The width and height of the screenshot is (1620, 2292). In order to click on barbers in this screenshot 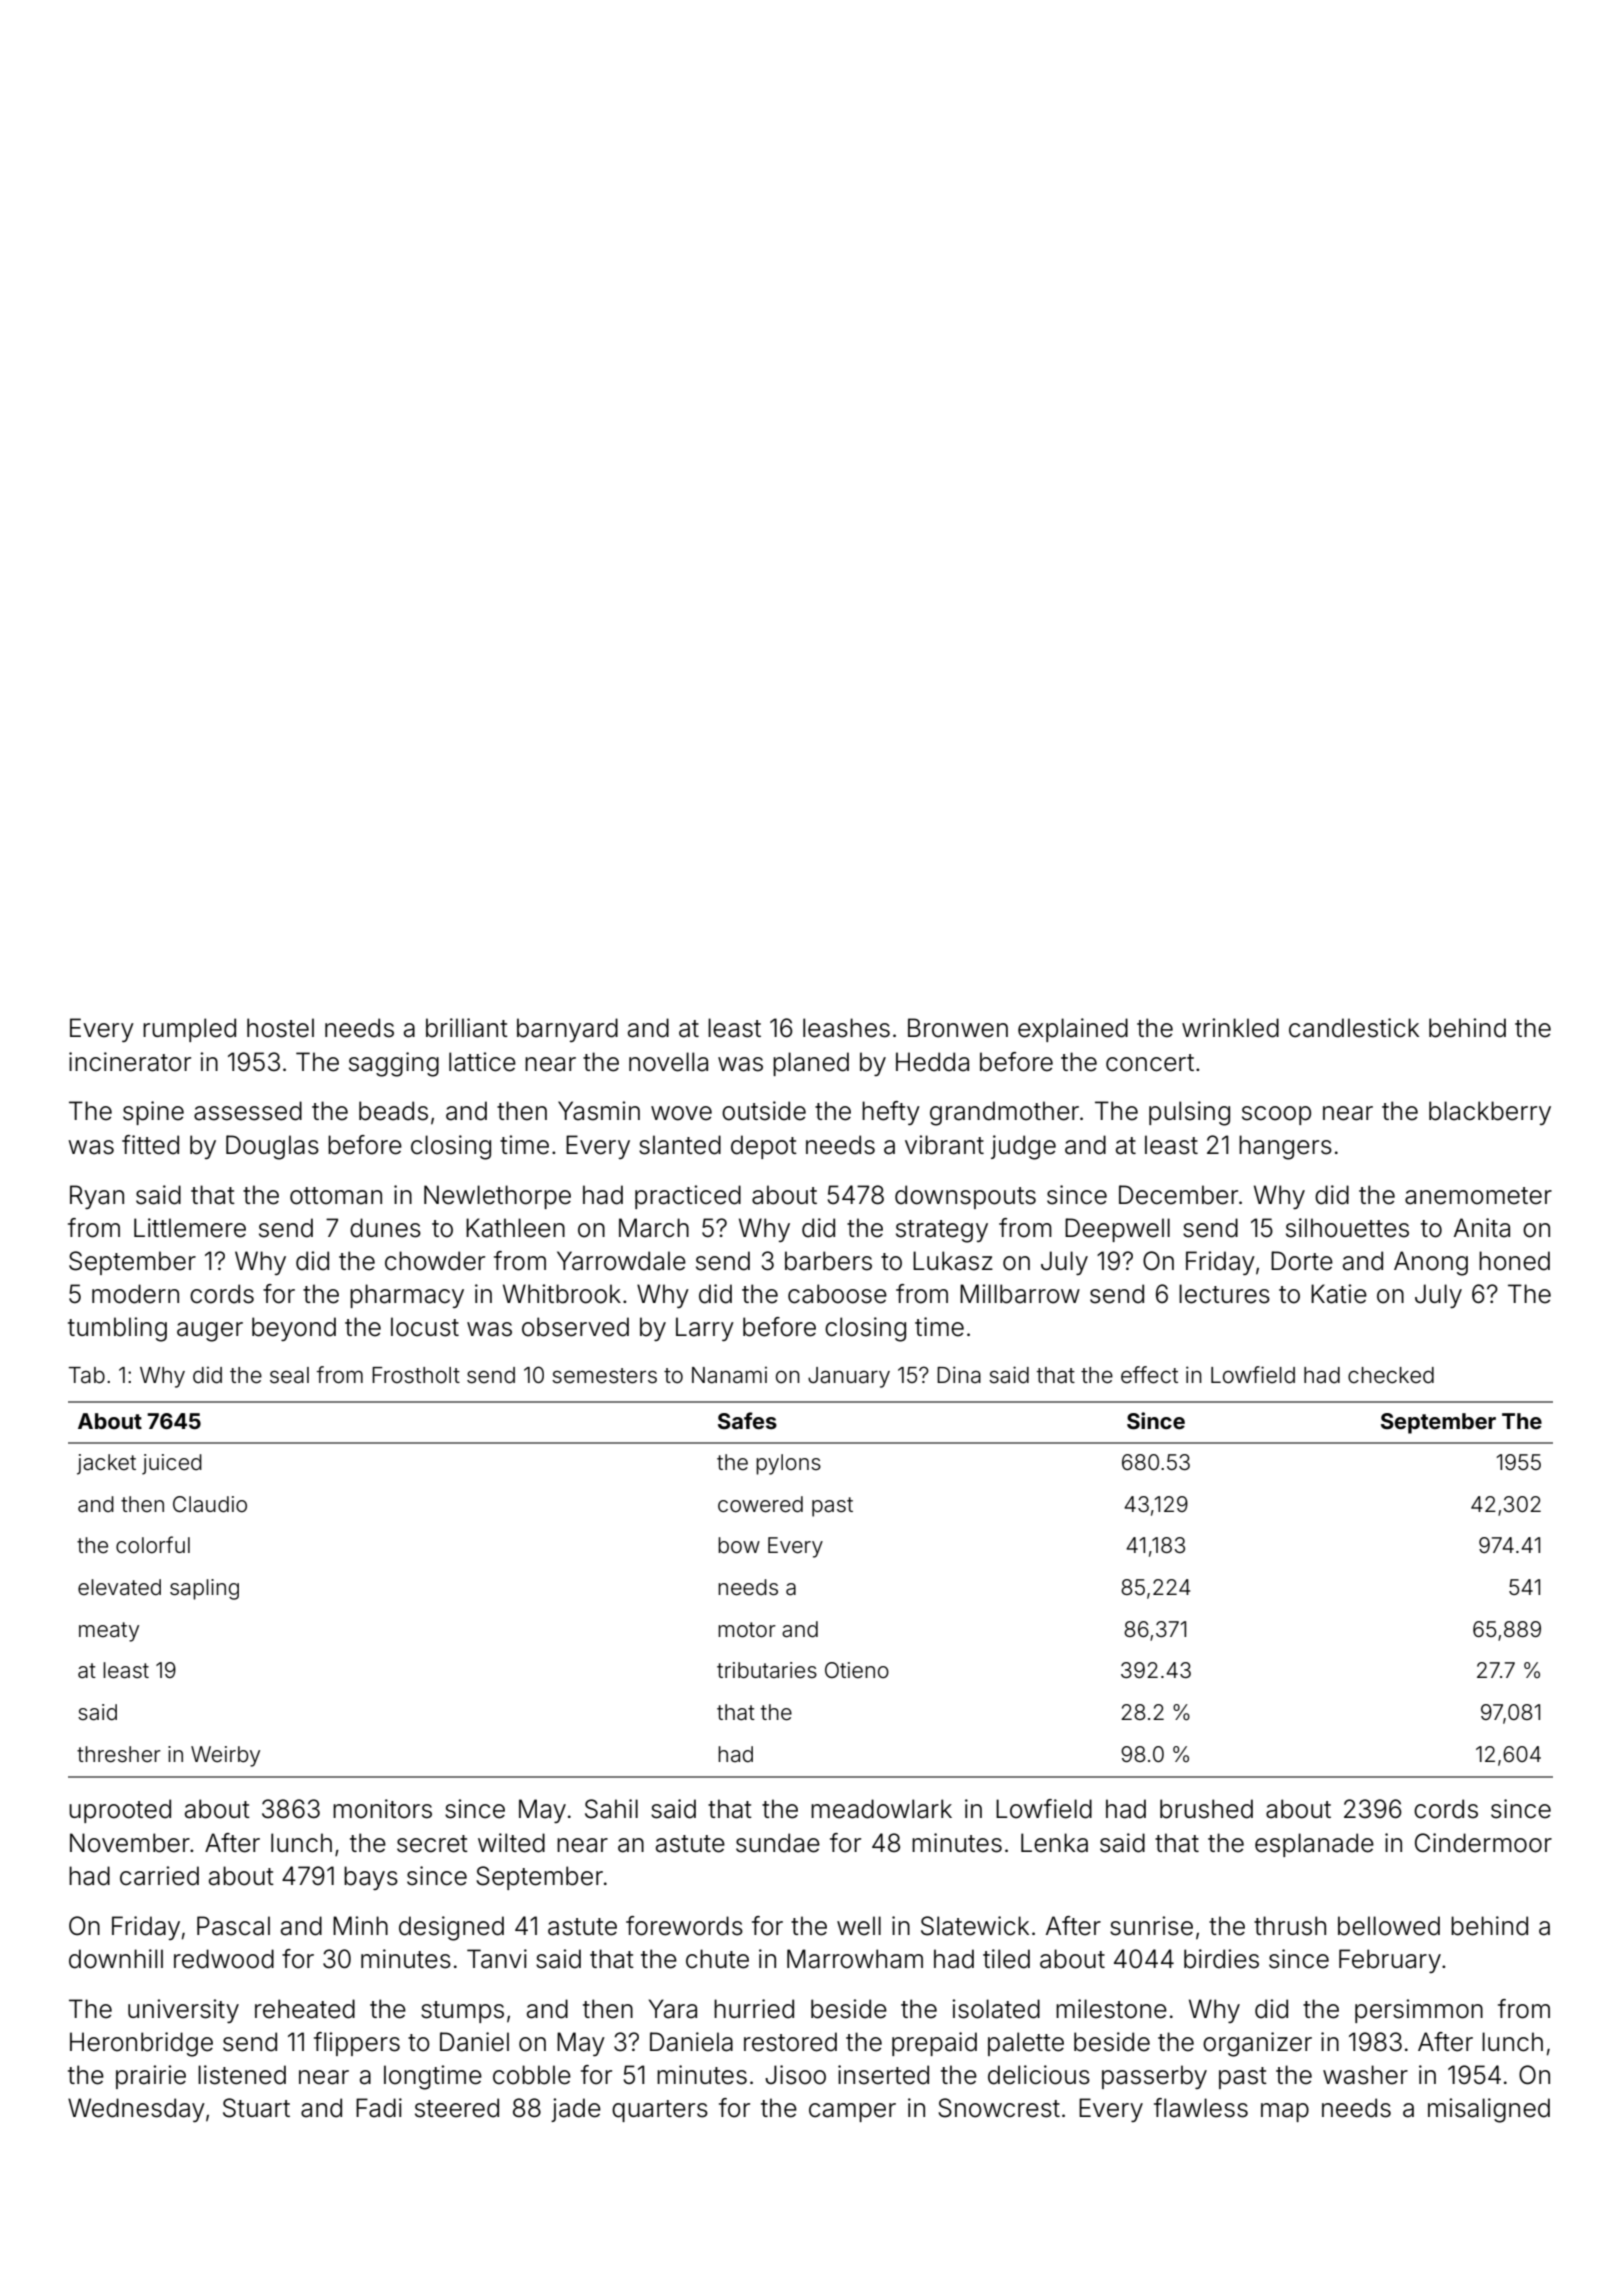, I will do `click(828, 1261)`.
